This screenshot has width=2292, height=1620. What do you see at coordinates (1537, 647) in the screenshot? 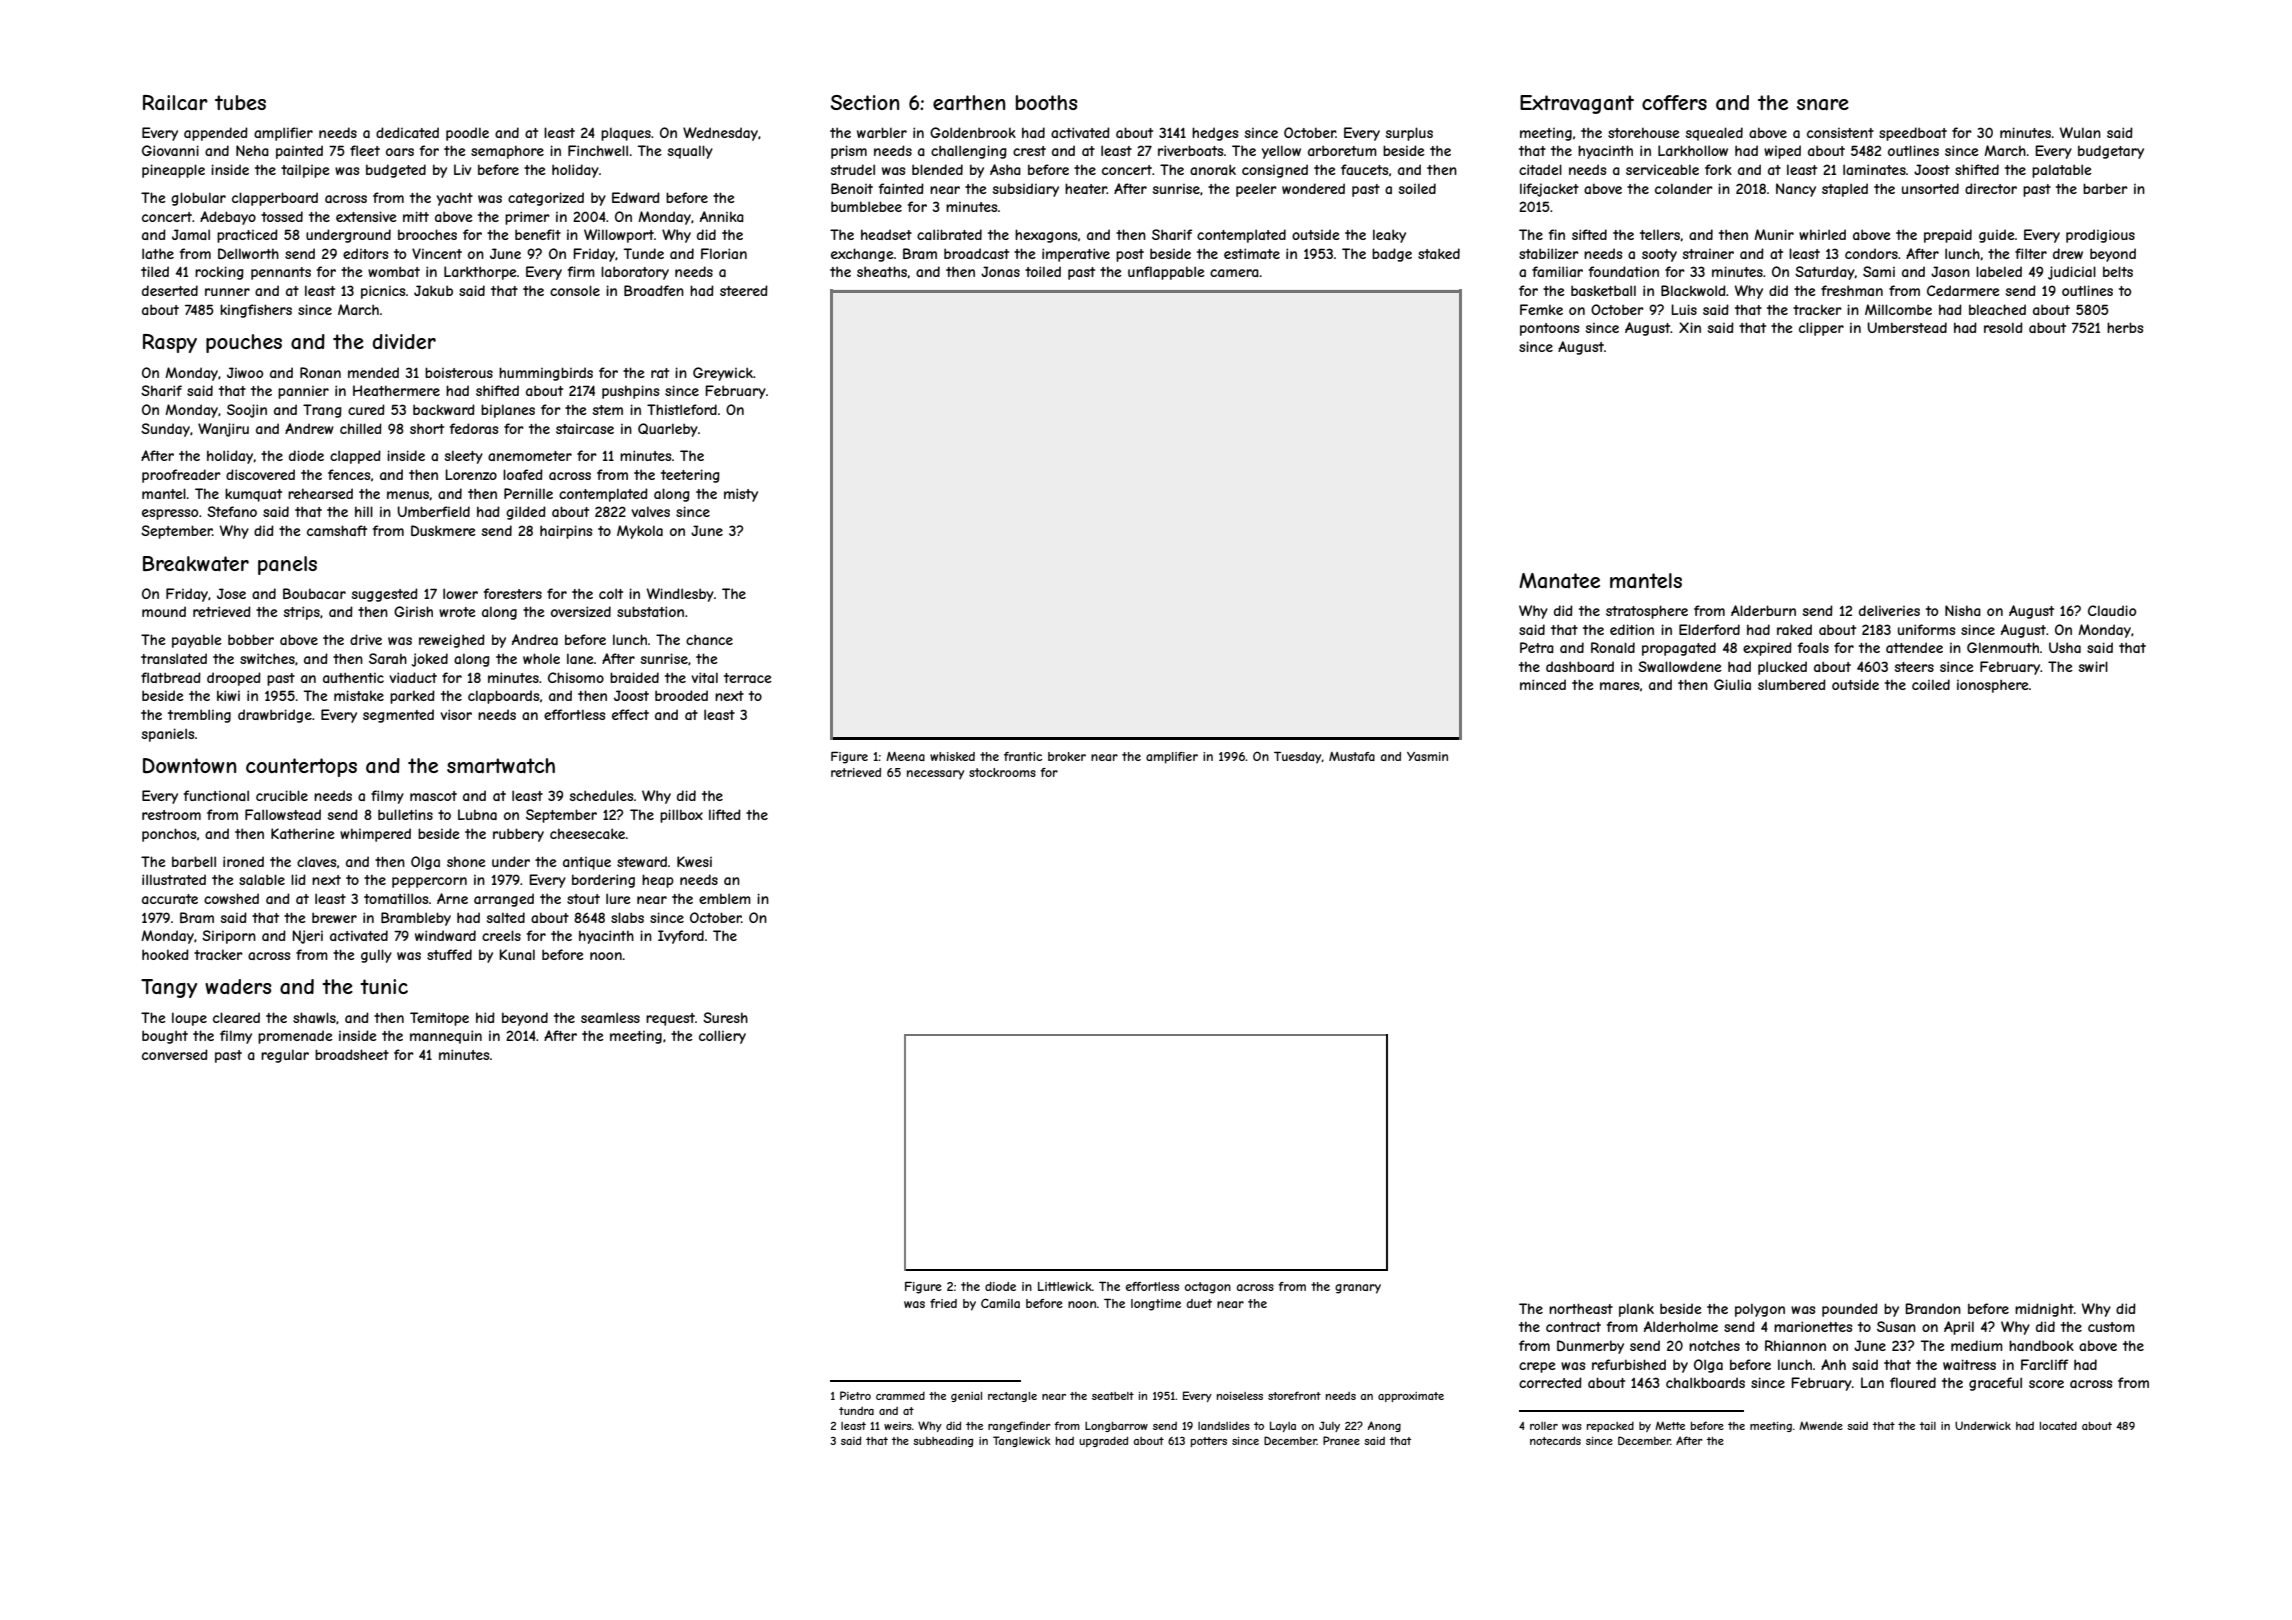
I see `Petra` at bounding box center [1537, 647].
